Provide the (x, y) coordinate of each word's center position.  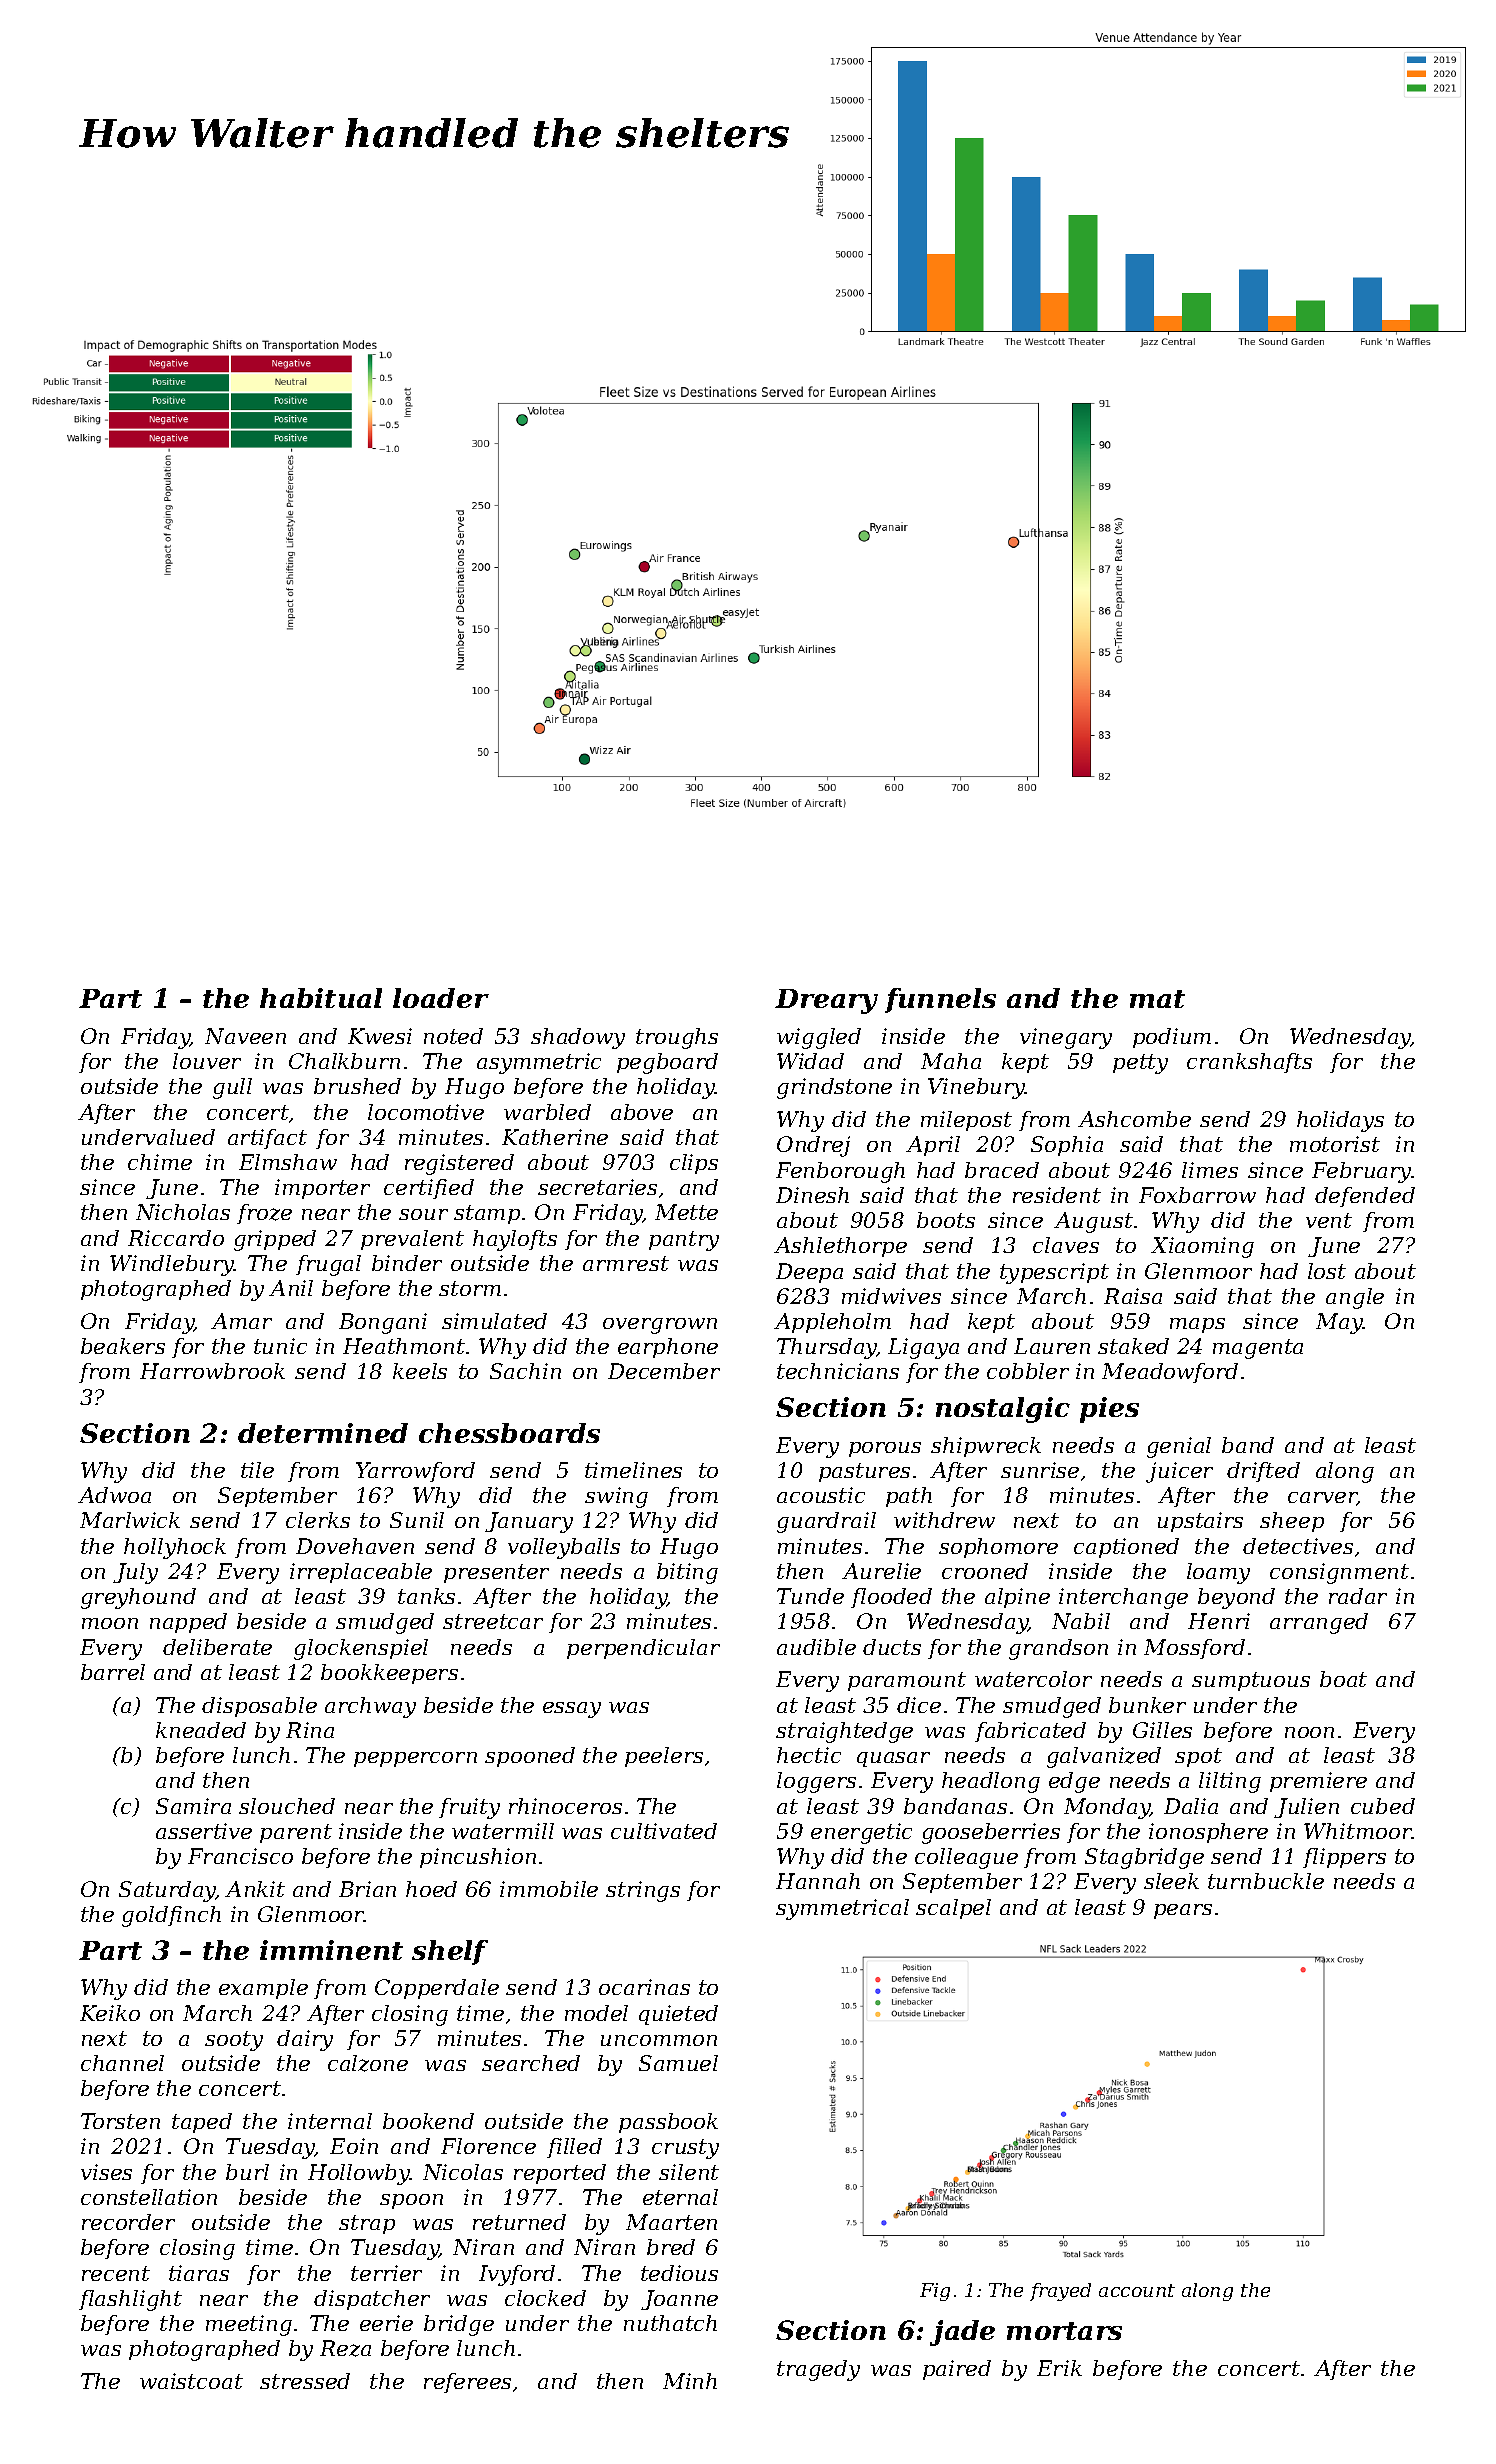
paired (957, 2370)
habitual (321, 998)
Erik (1059, 2368)
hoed (431, 1889)
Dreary (826, 1001)
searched (531, 2063)
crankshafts (1249, 1063)
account (1137, 2290)
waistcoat (191, 2381)
